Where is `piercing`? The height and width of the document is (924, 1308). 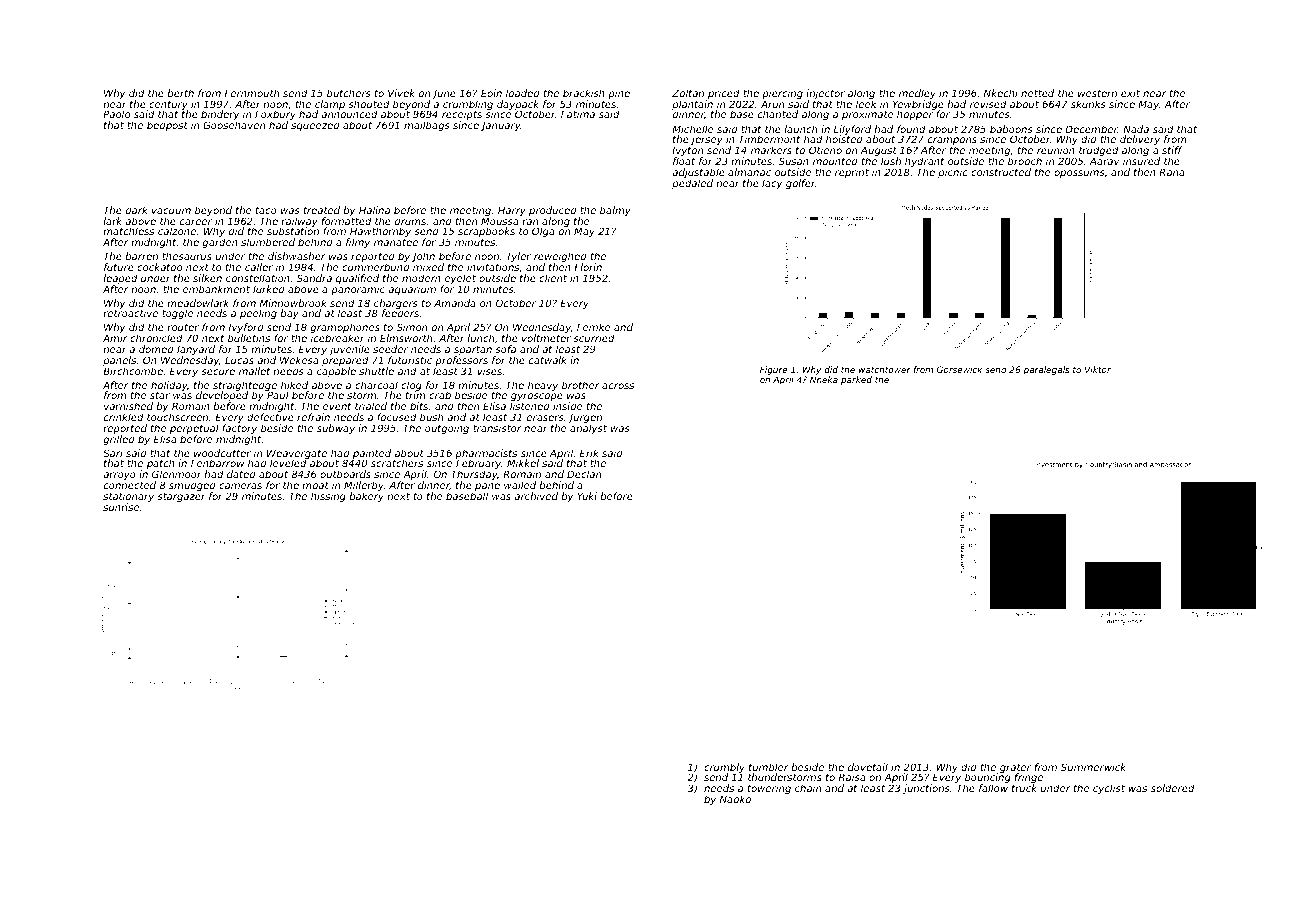 piercing is located at coordinates (782, 94).
